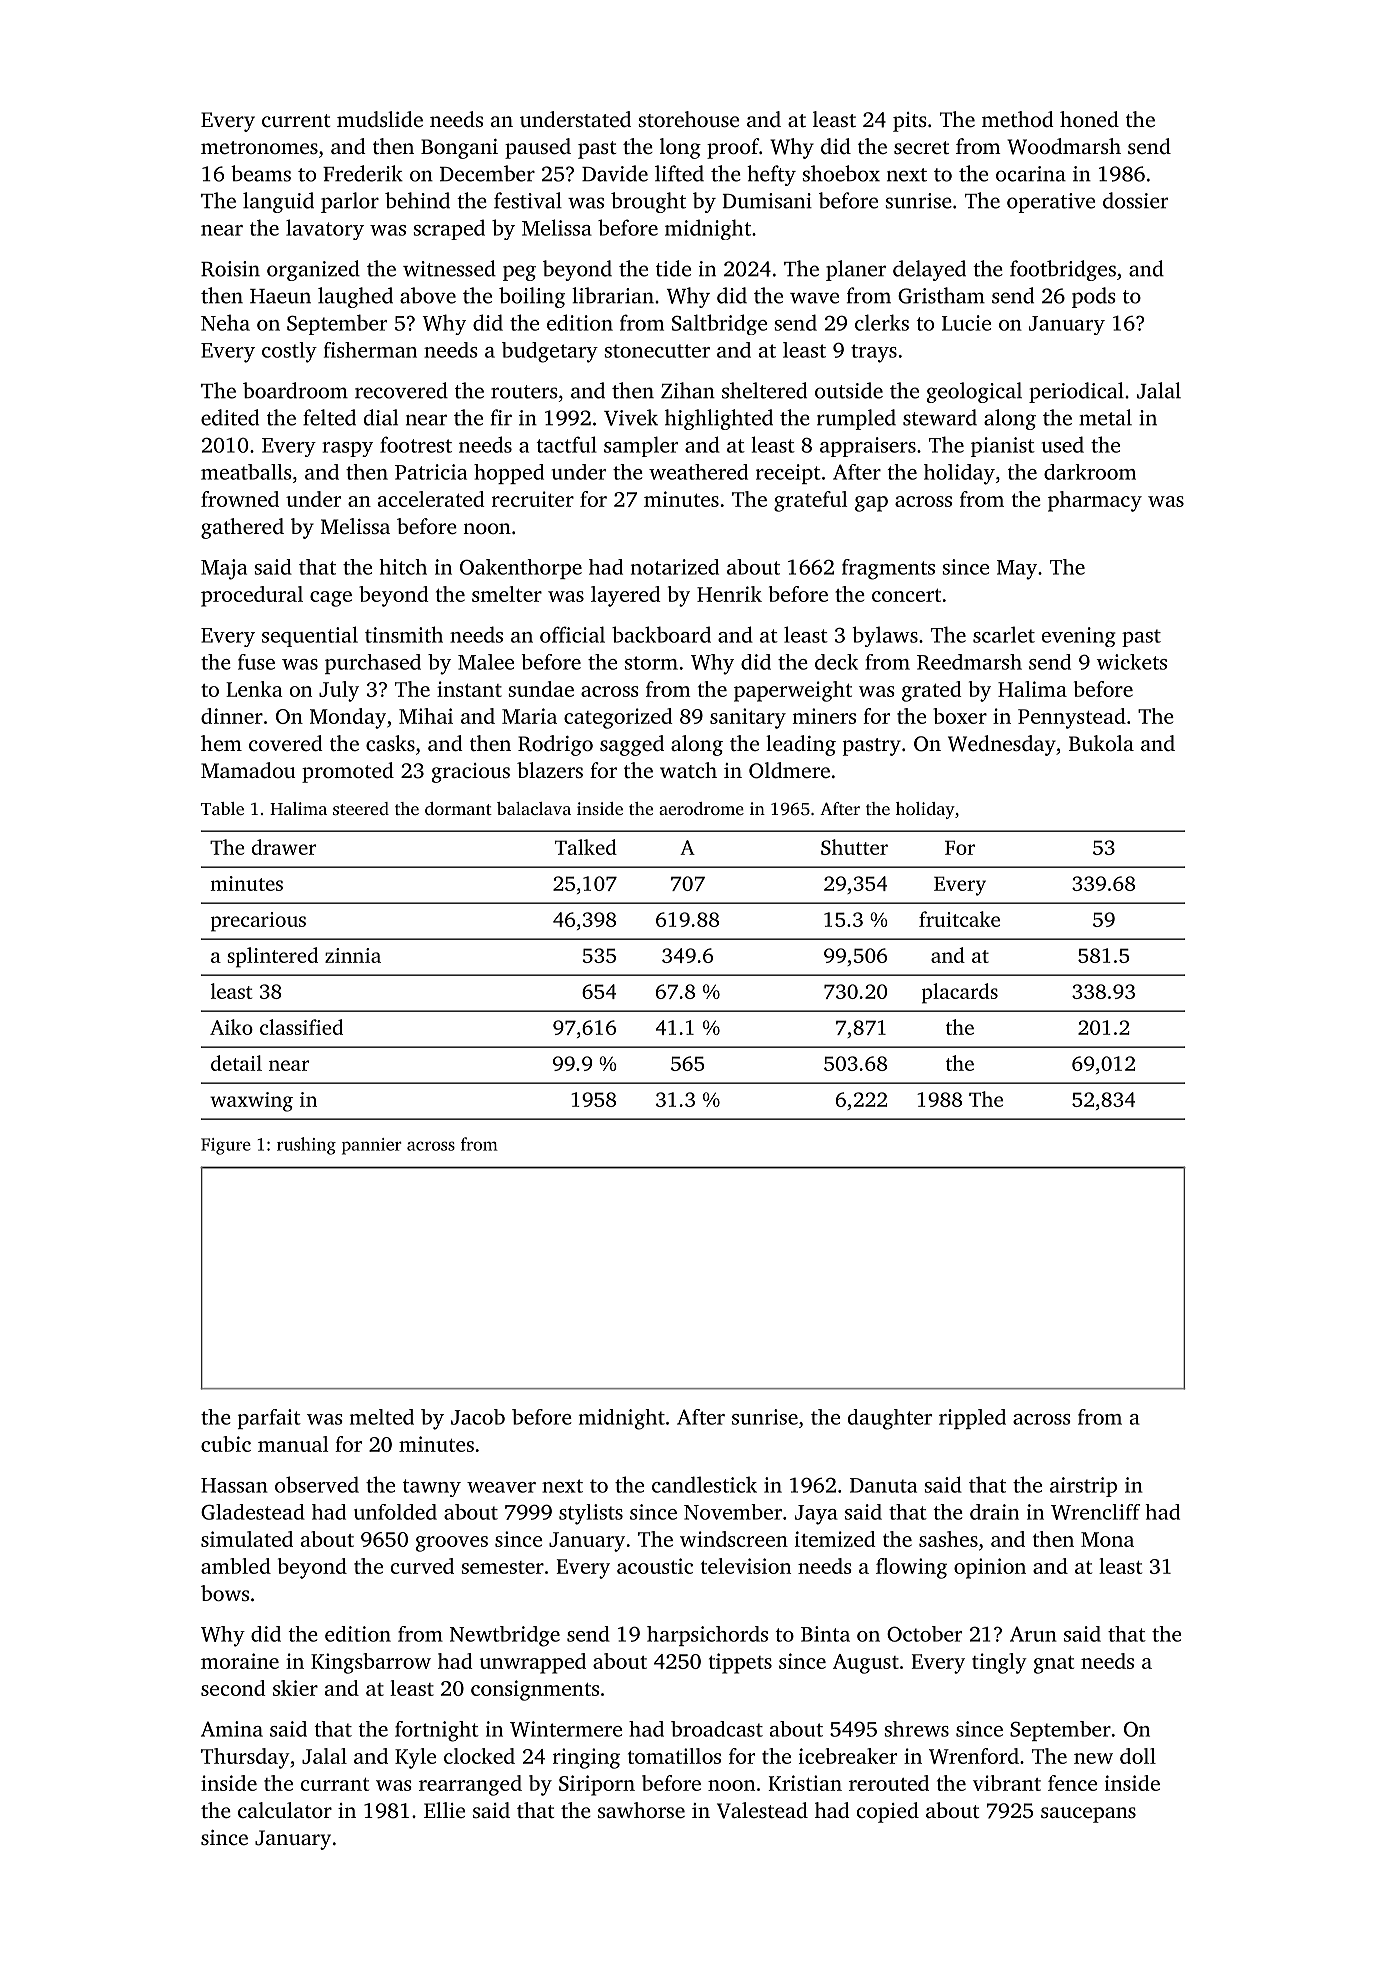 The width and height of the screenshot is (1386, 1969). I want to click on fisherman, so click(370, 350).
